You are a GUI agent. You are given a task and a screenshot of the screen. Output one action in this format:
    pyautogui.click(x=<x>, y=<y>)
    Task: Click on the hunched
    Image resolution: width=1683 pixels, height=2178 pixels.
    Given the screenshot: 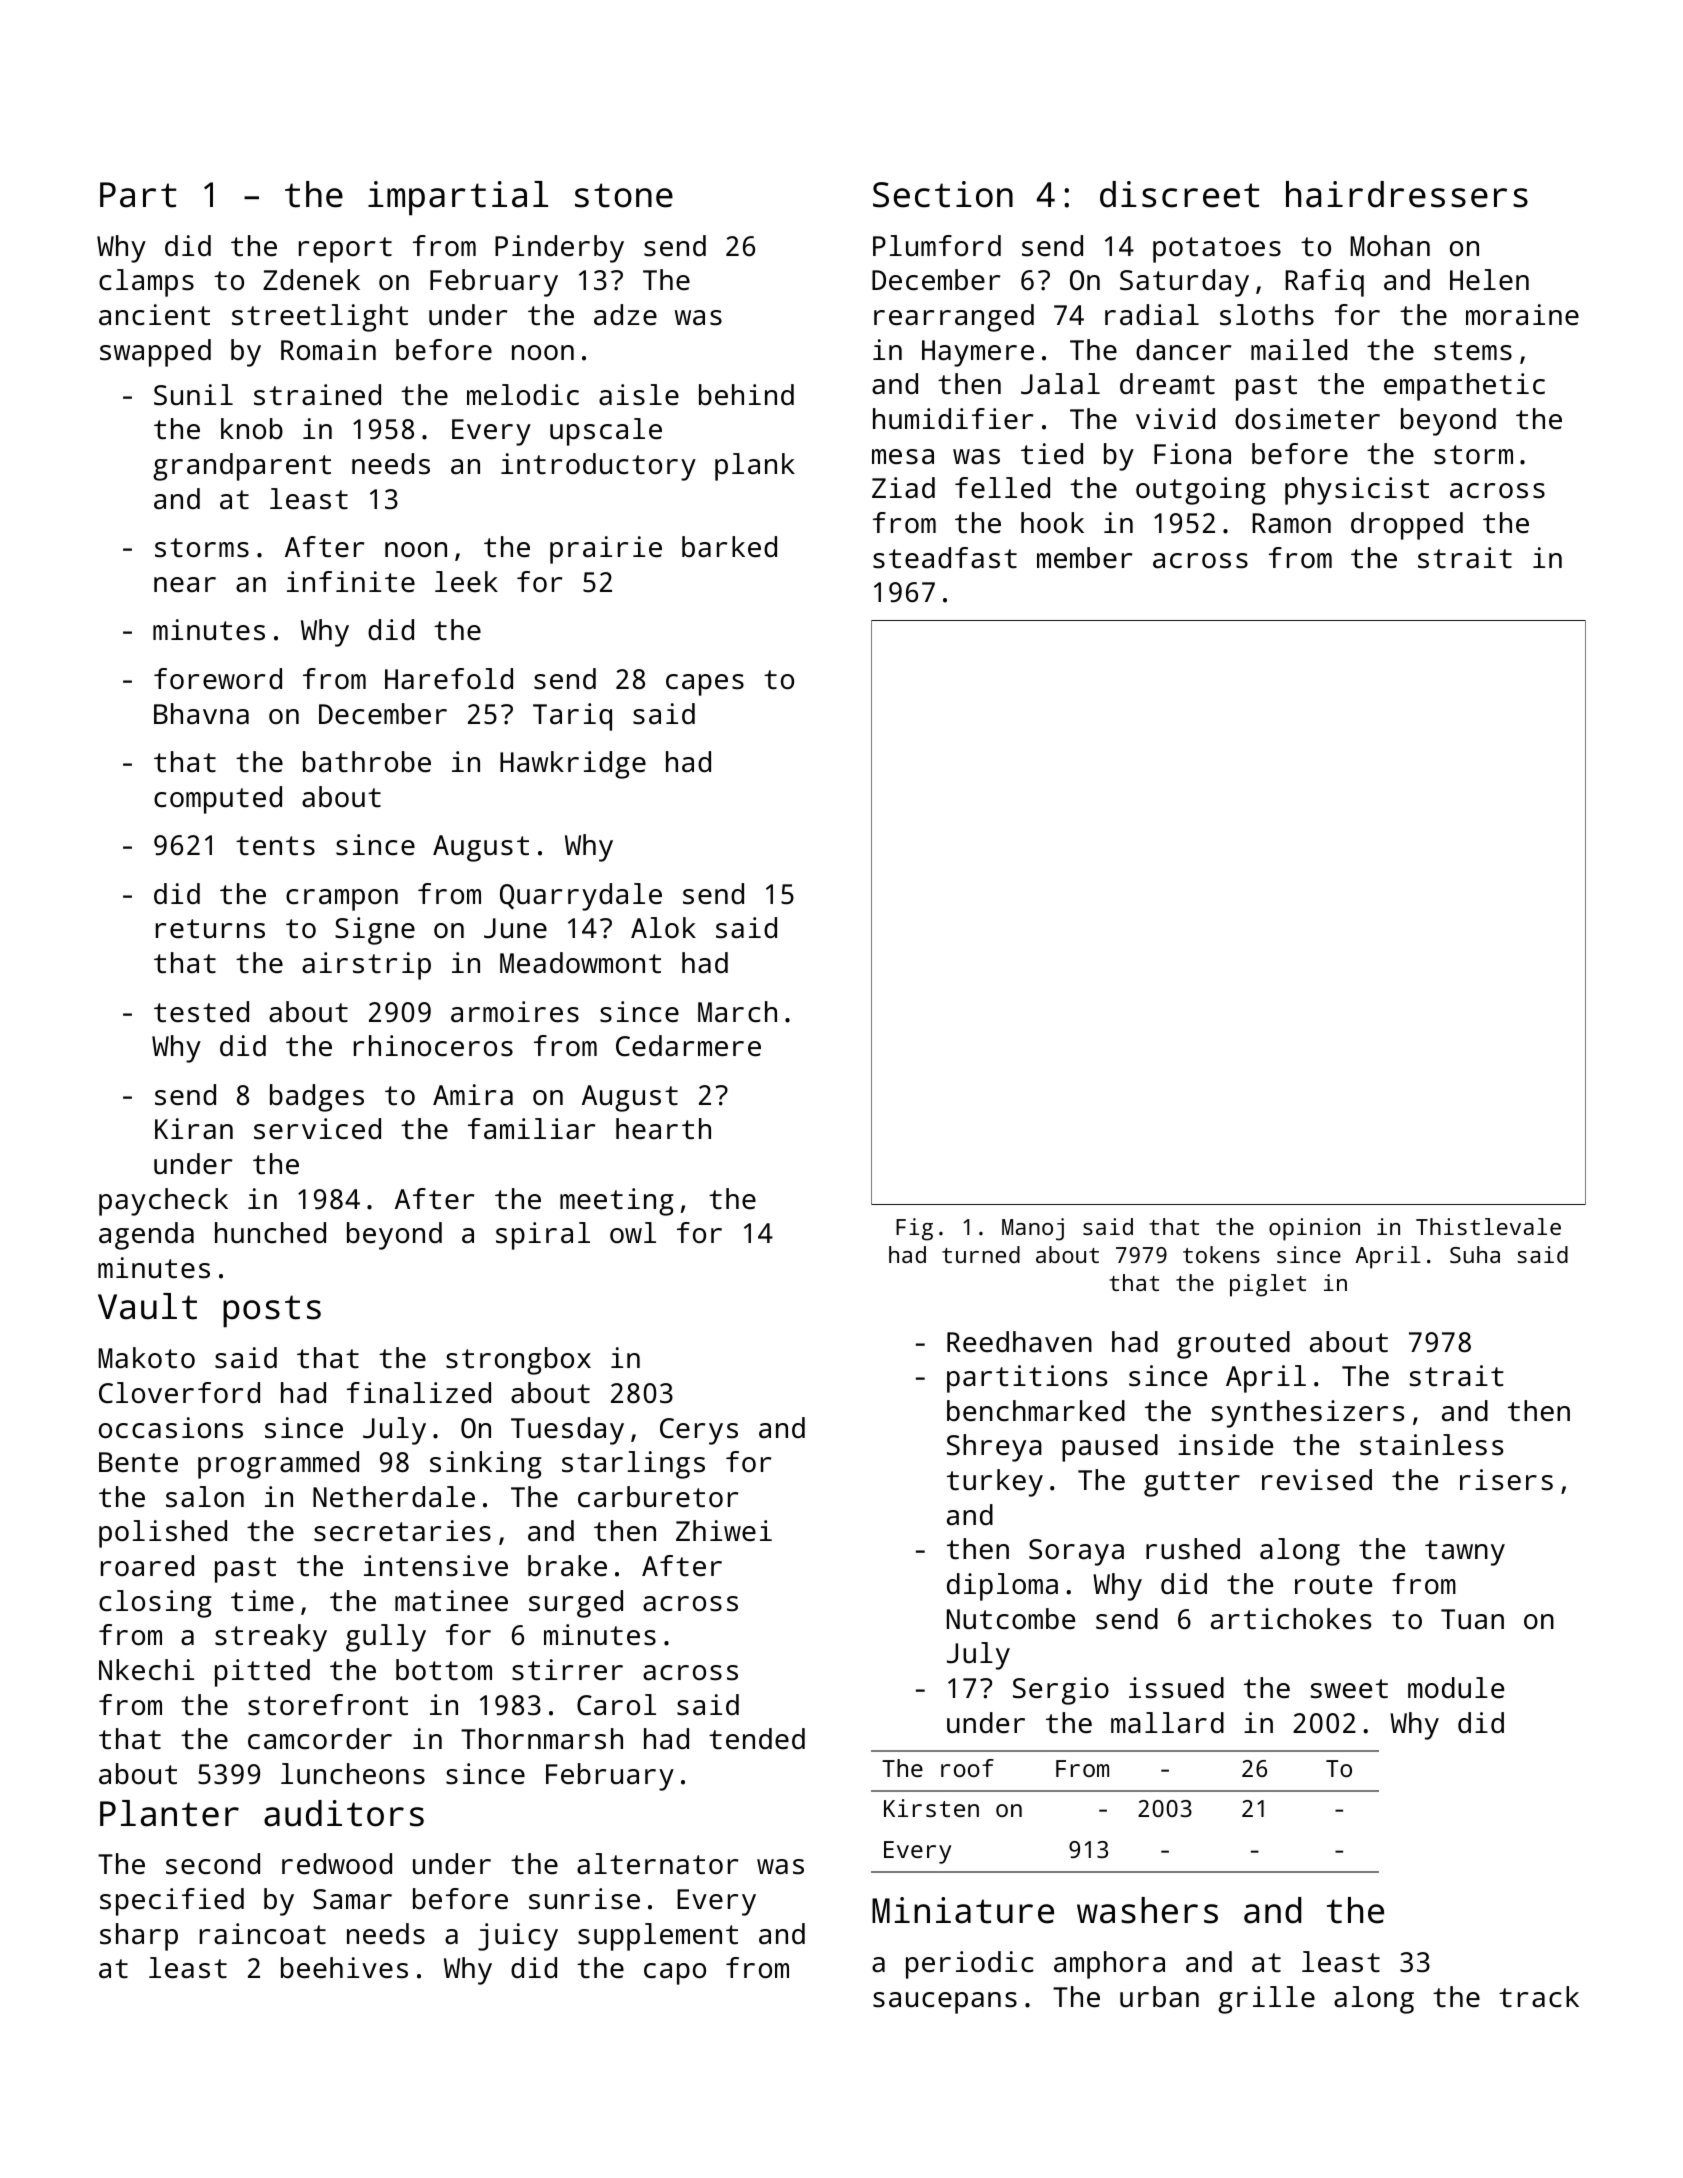 What is the action you would take?
    pyautogui.click(x=270, y=1233)
